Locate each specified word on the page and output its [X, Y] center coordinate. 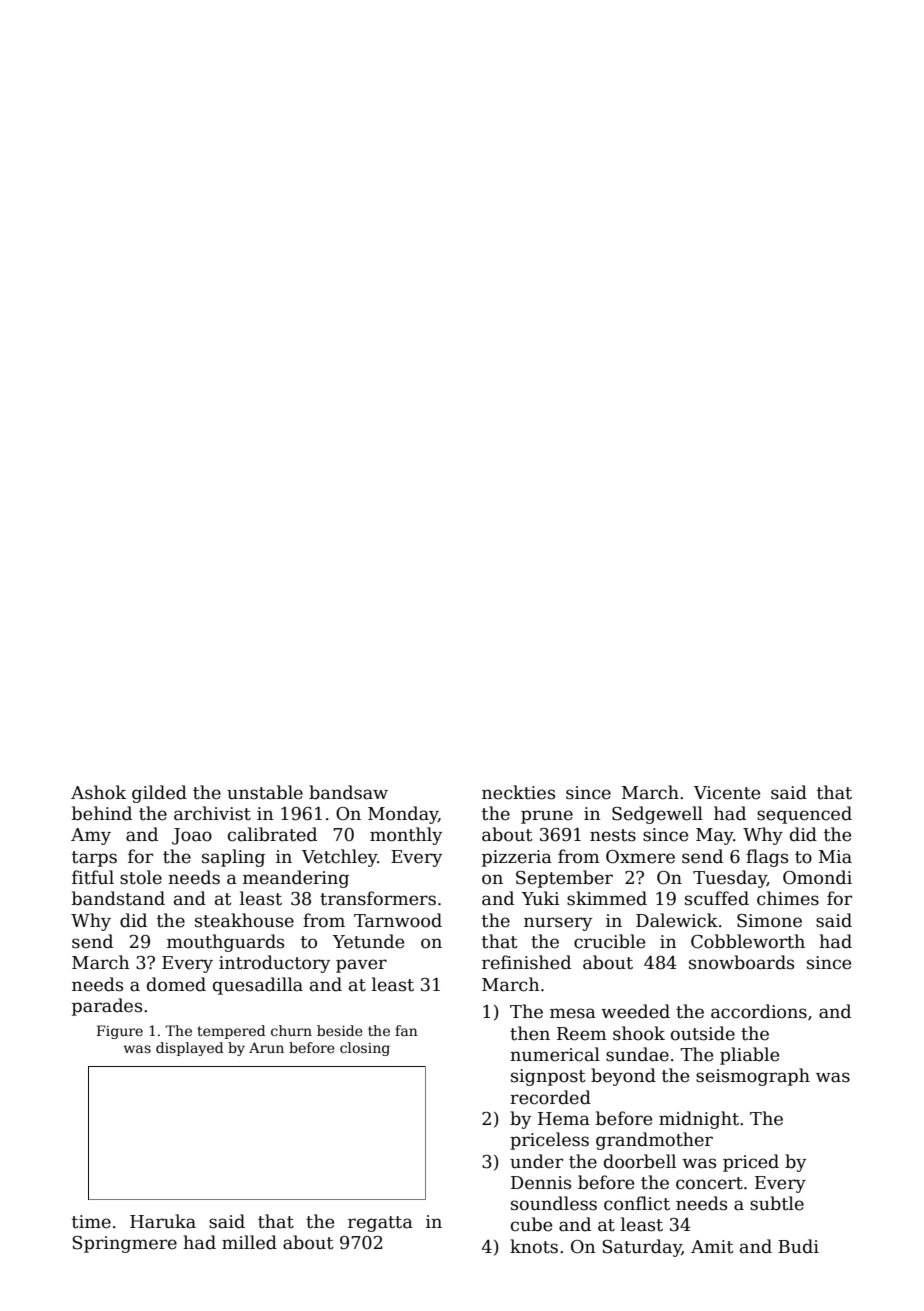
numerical [555, 1054]
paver [361, 966]
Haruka [163, 1221]
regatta [380, 1224]
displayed [189, 1049]
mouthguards [225, 943]
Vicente [727, 793]
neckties [518, 792]
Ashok [98, 792]
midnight [699, 1120]
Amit [712, 1247]
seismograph [753, 1077]
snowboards [741, 962]
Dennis [541, 1183]
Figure [120, 1032]
